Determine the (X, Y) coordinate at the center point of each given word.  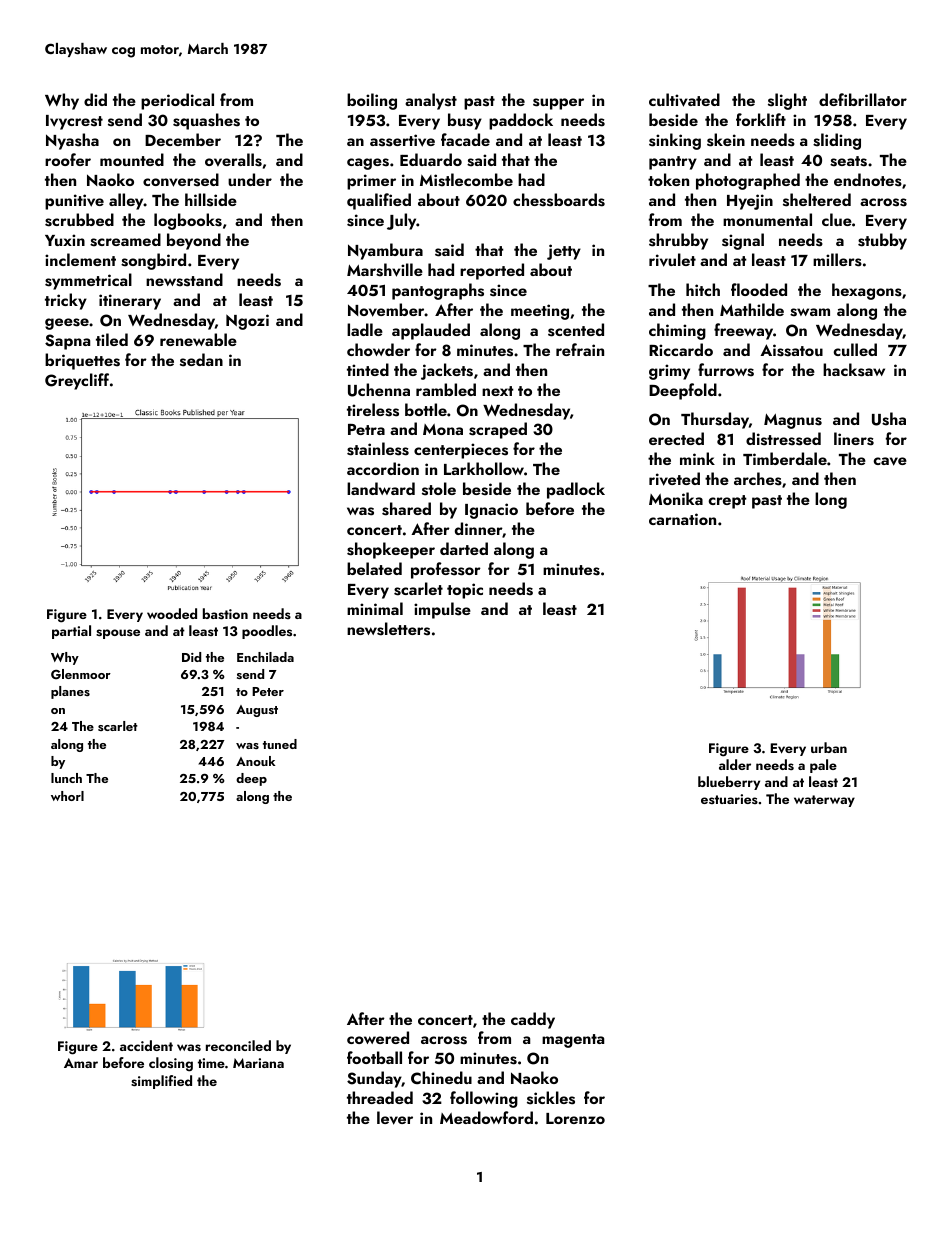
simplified (161, 1082)
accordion (383, 468)
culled (855, 349)
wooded (172, 613)
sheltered (817, 200)
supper (558, 104)
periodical (177, 101)
